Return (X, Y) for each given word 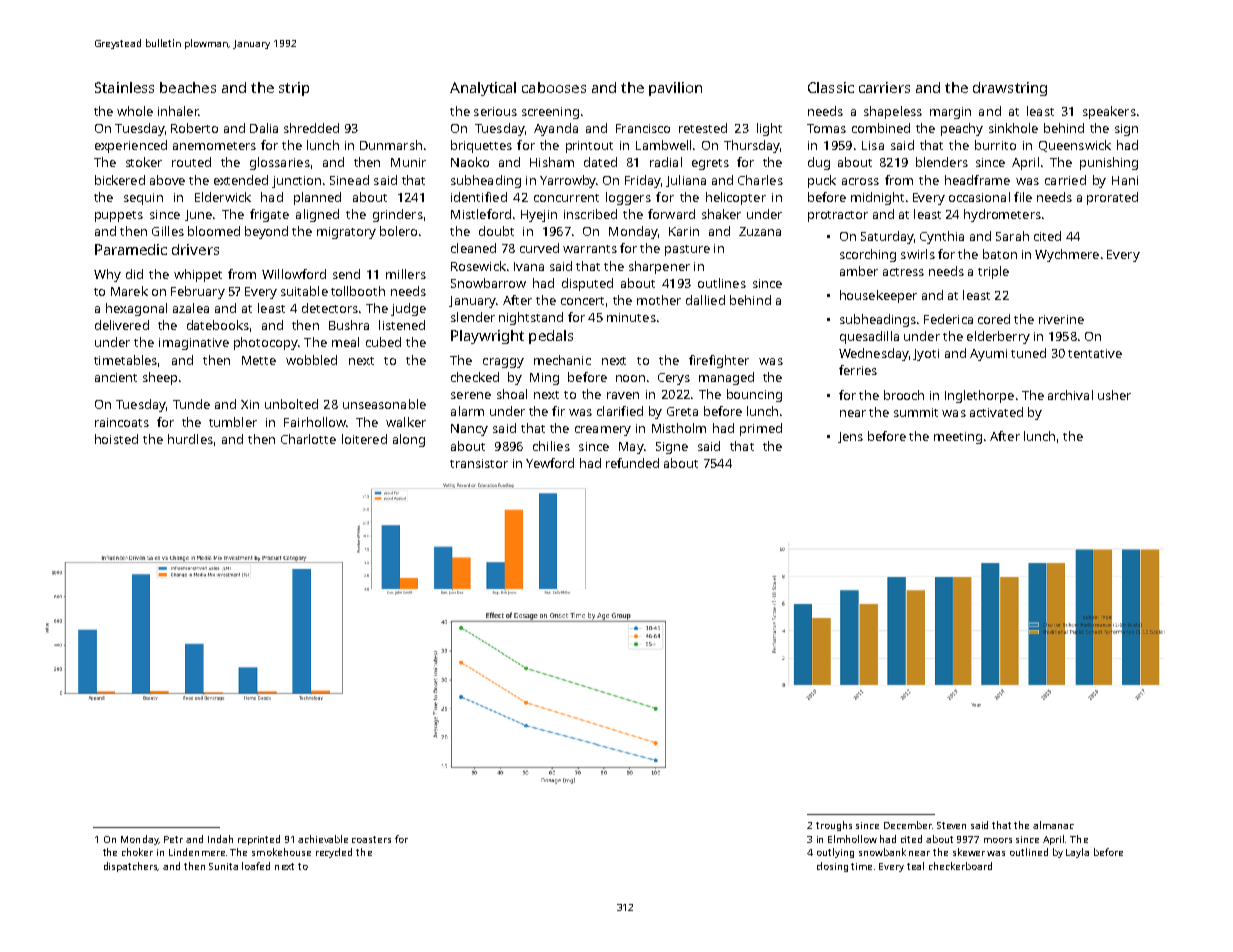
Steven (951, 825)
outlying (835, 853)
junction (296, 182)
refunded (632, 463)
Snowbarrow (488, 283)
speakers (1109, 112)
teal (915, 866)
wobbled (311, 360)
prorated (1112, 198)
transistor (479, 463)
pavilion (675, 89)
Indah (220, 839)
